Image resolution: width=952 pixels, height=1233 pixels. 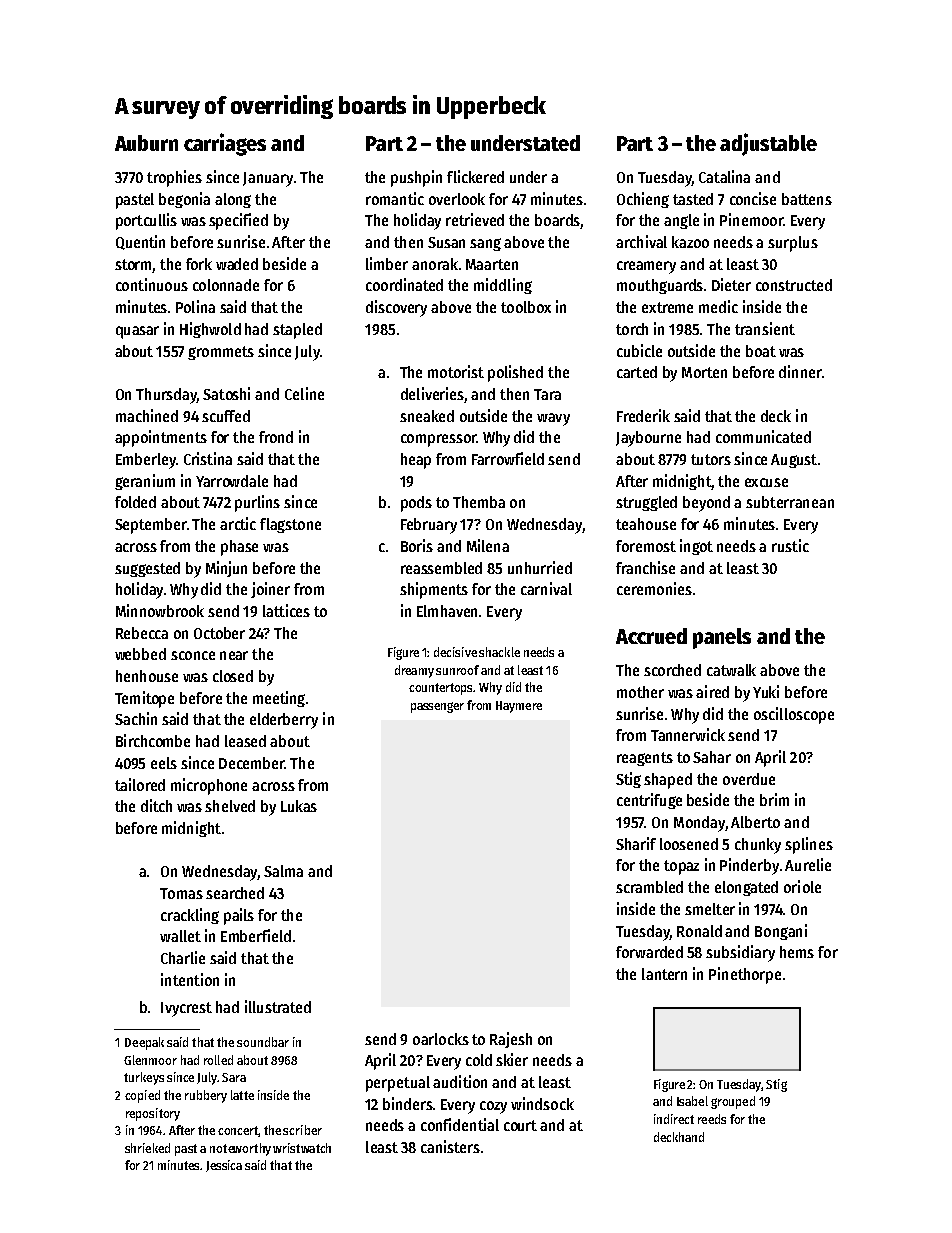 I want to click on January, so click(x=268, y=179).
